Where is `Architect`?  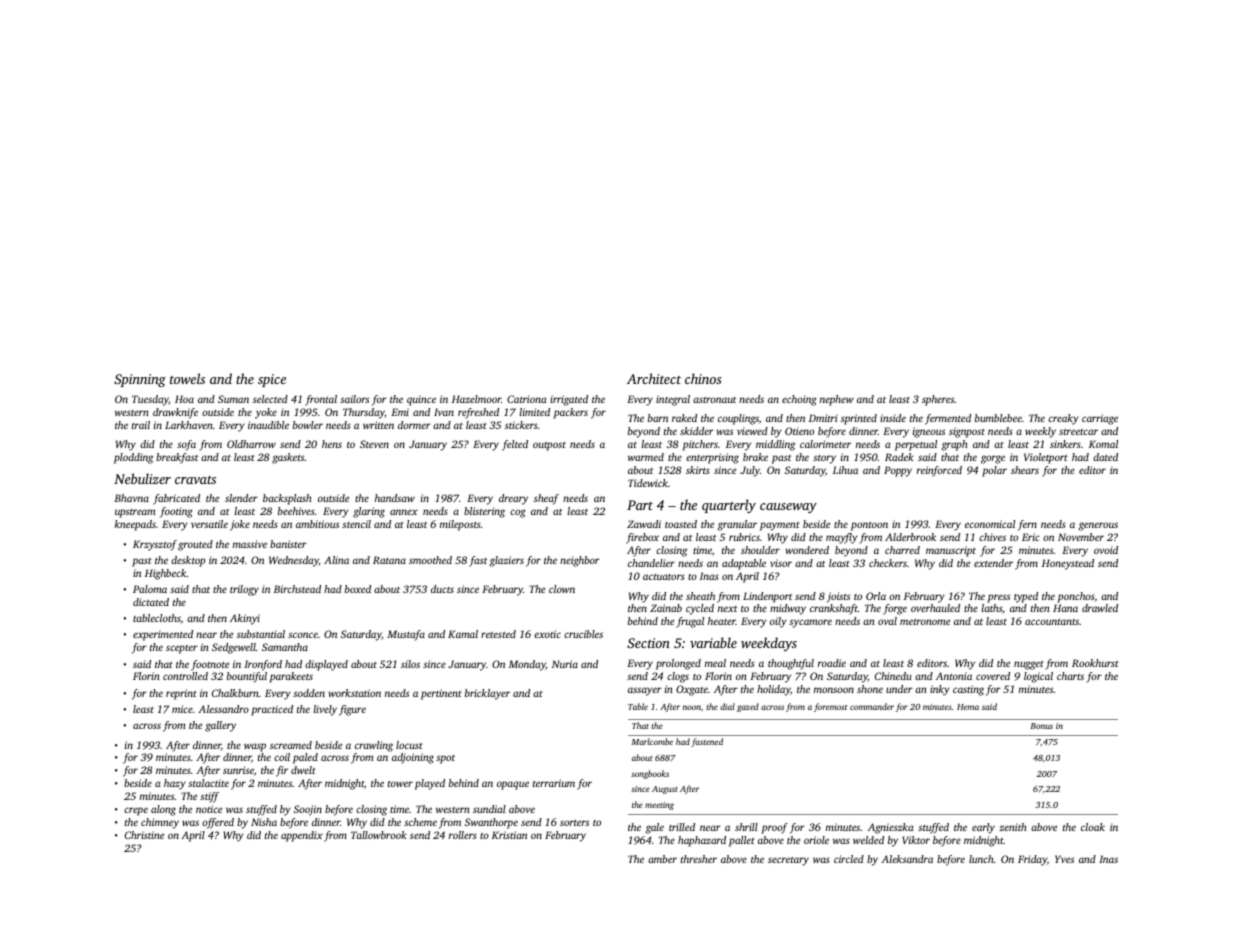 Architect is located at coordinates (654, 378).
